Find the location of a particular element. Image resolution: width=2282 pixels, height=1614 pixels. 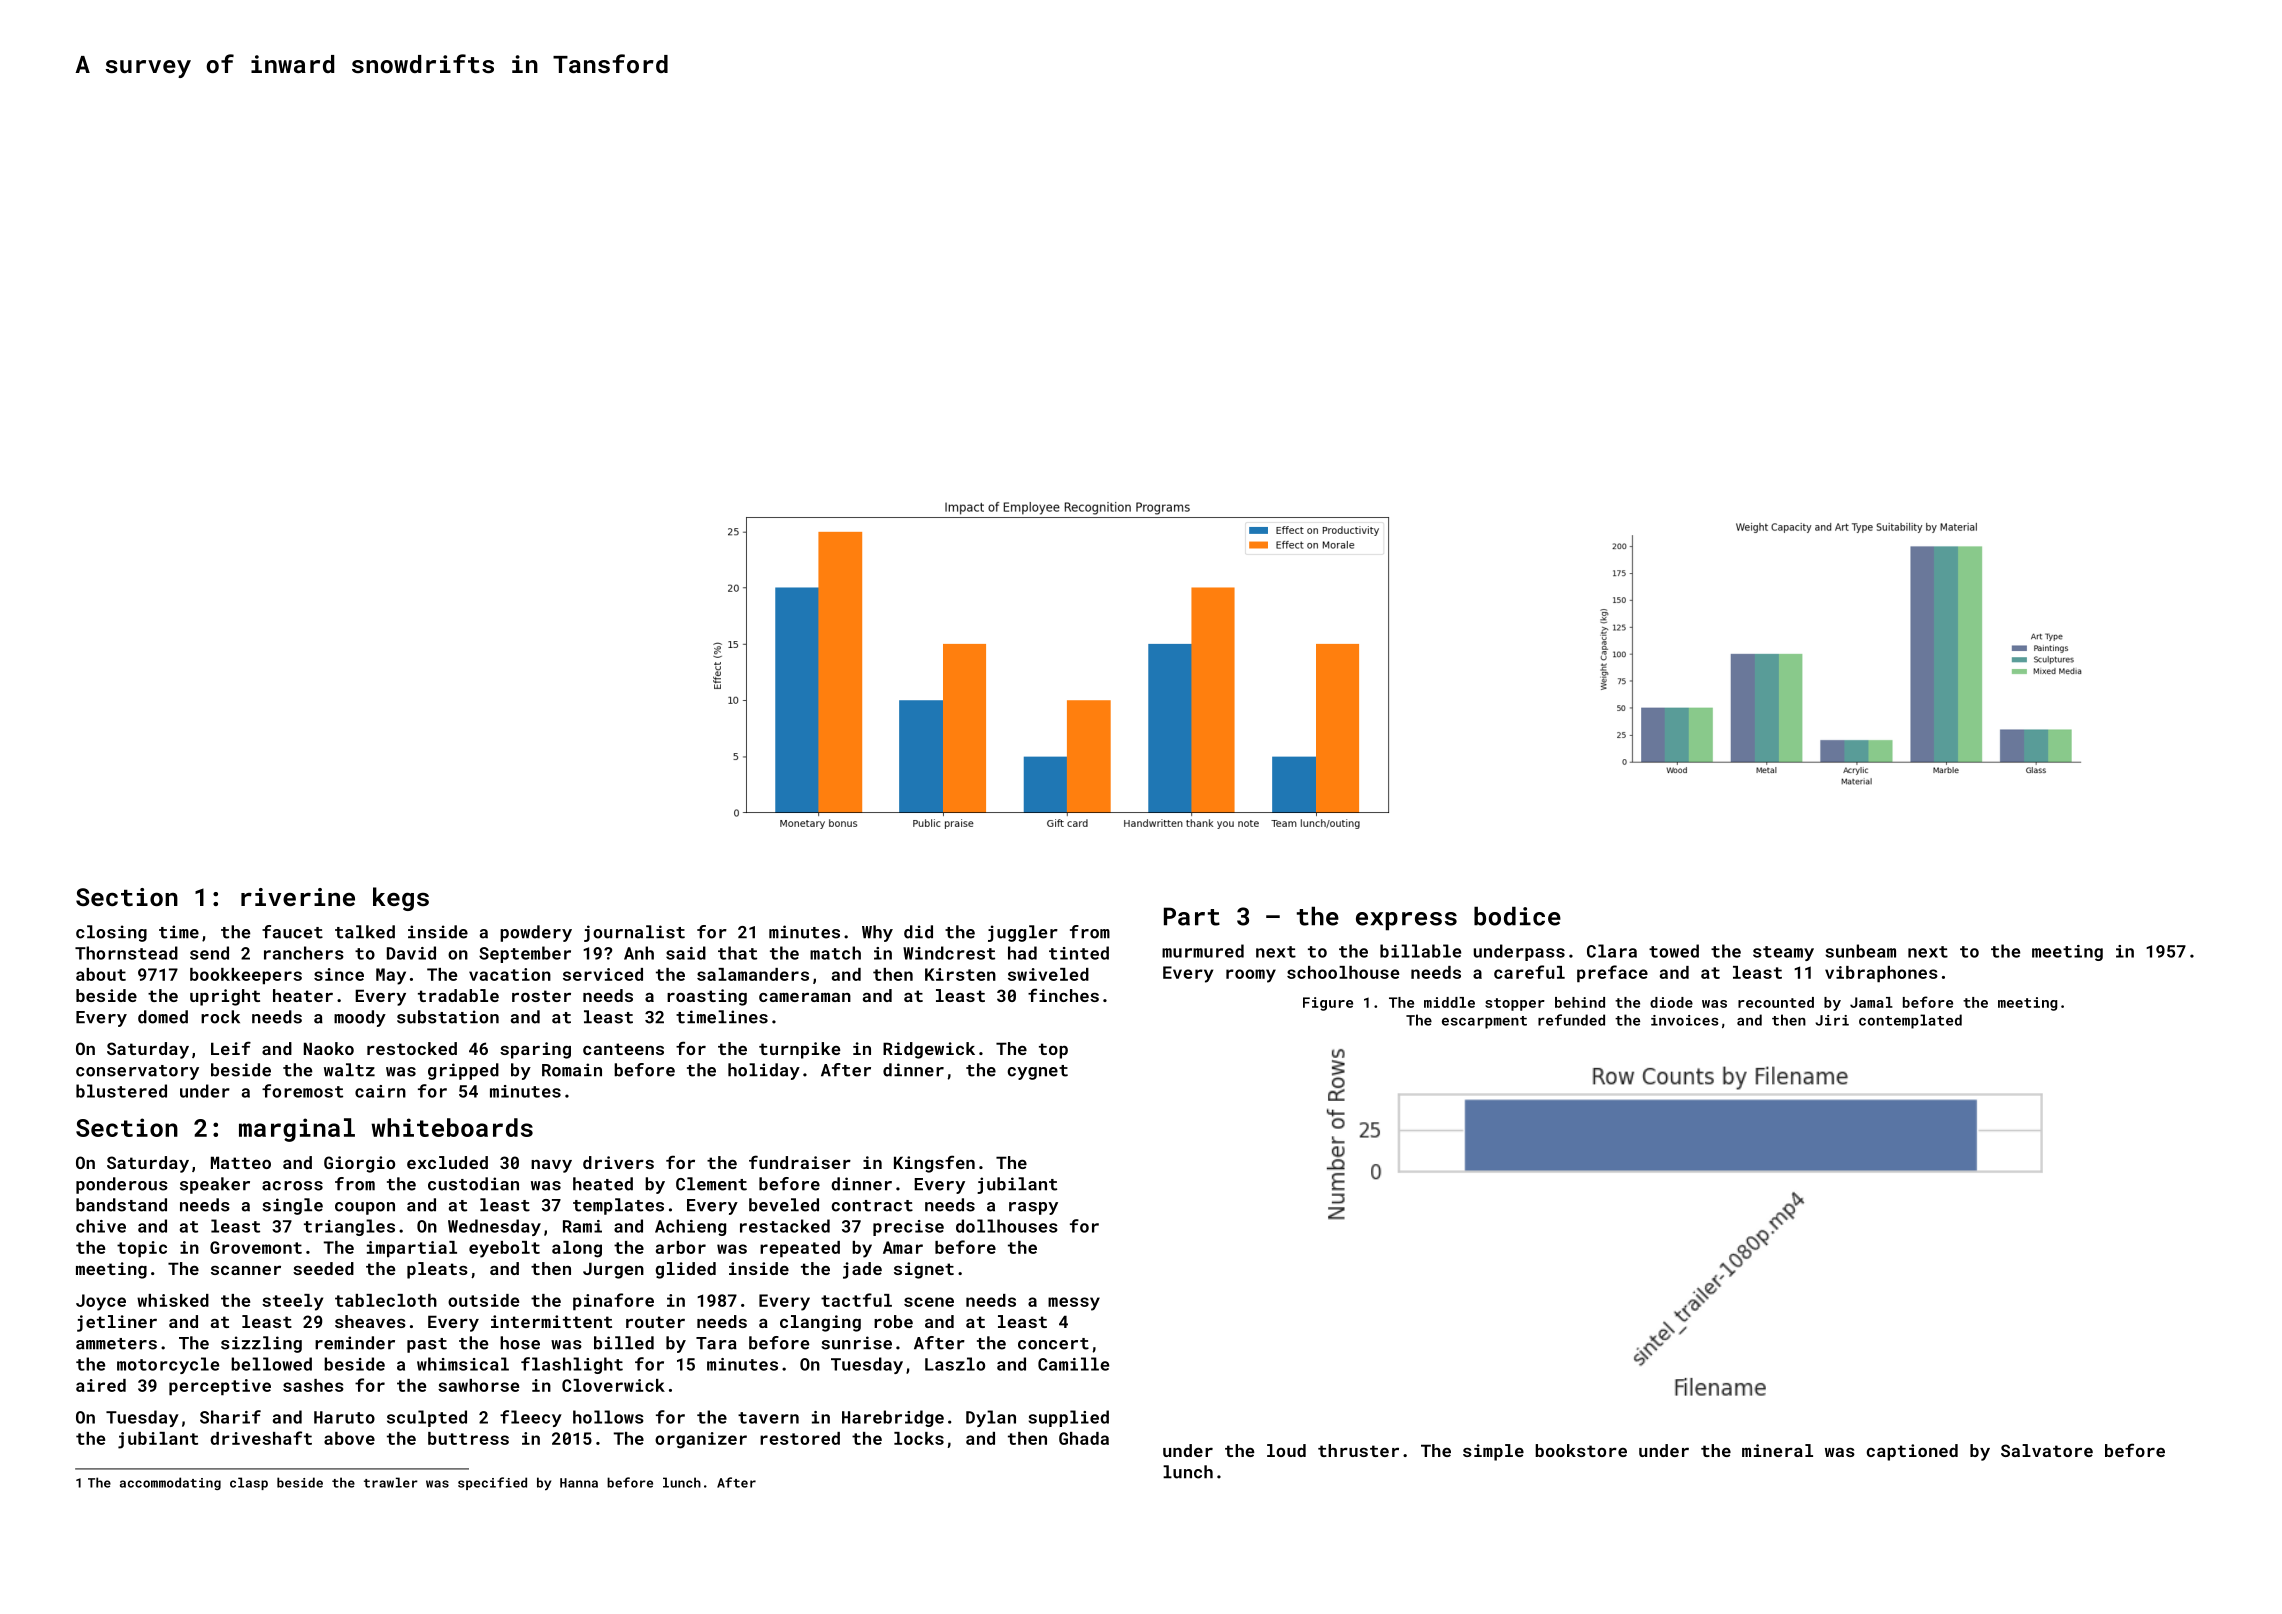

contemplated is located at coordinates (1910, 1021).
